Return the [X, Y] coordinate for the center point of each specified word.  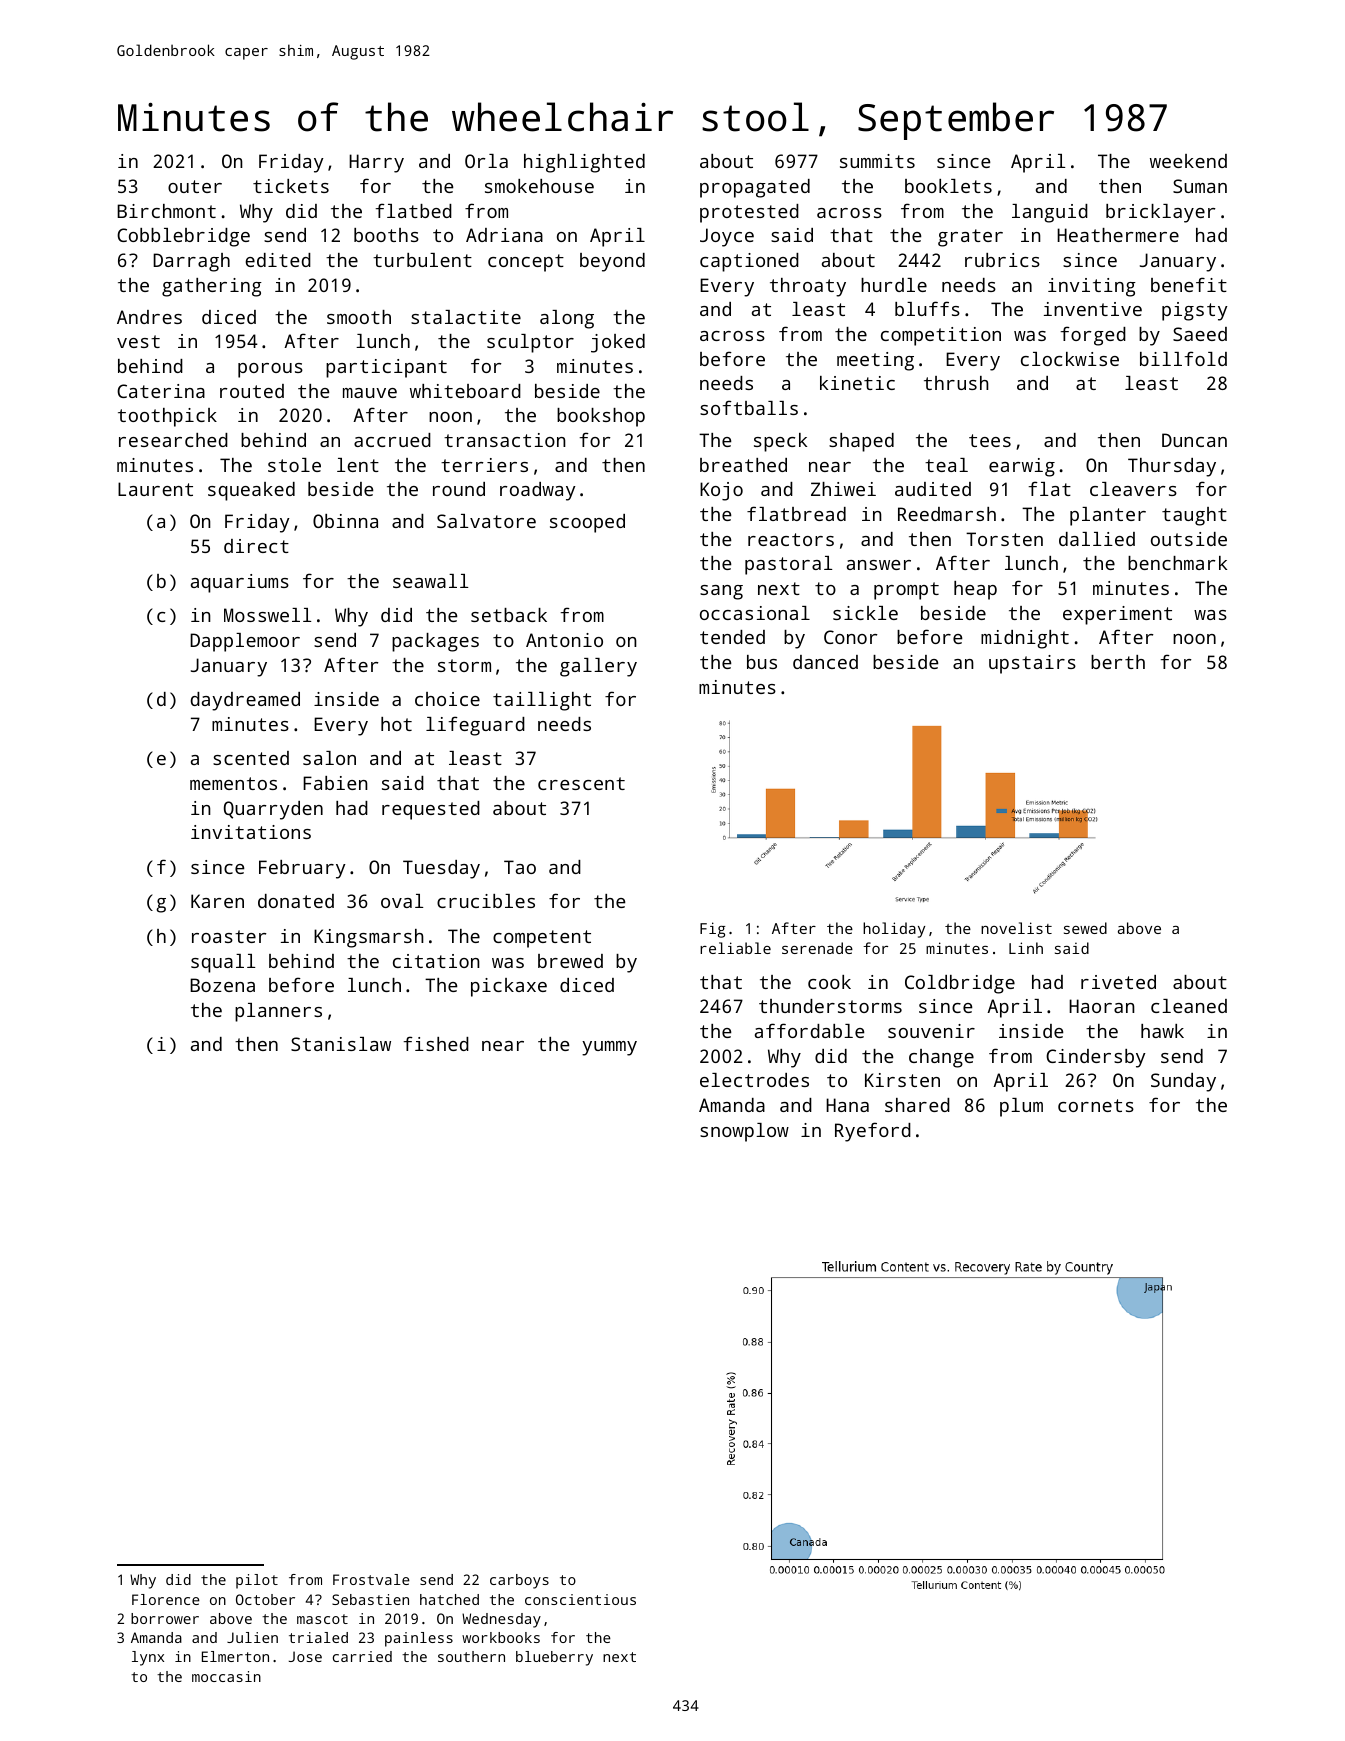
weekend [1188, 161]
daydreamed [245, 701]
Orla [486, 161]
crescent [581, 783]
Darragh [191, 262]
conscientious [580, 1599]
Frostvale [371, 1579]
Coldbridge [960, 984]
